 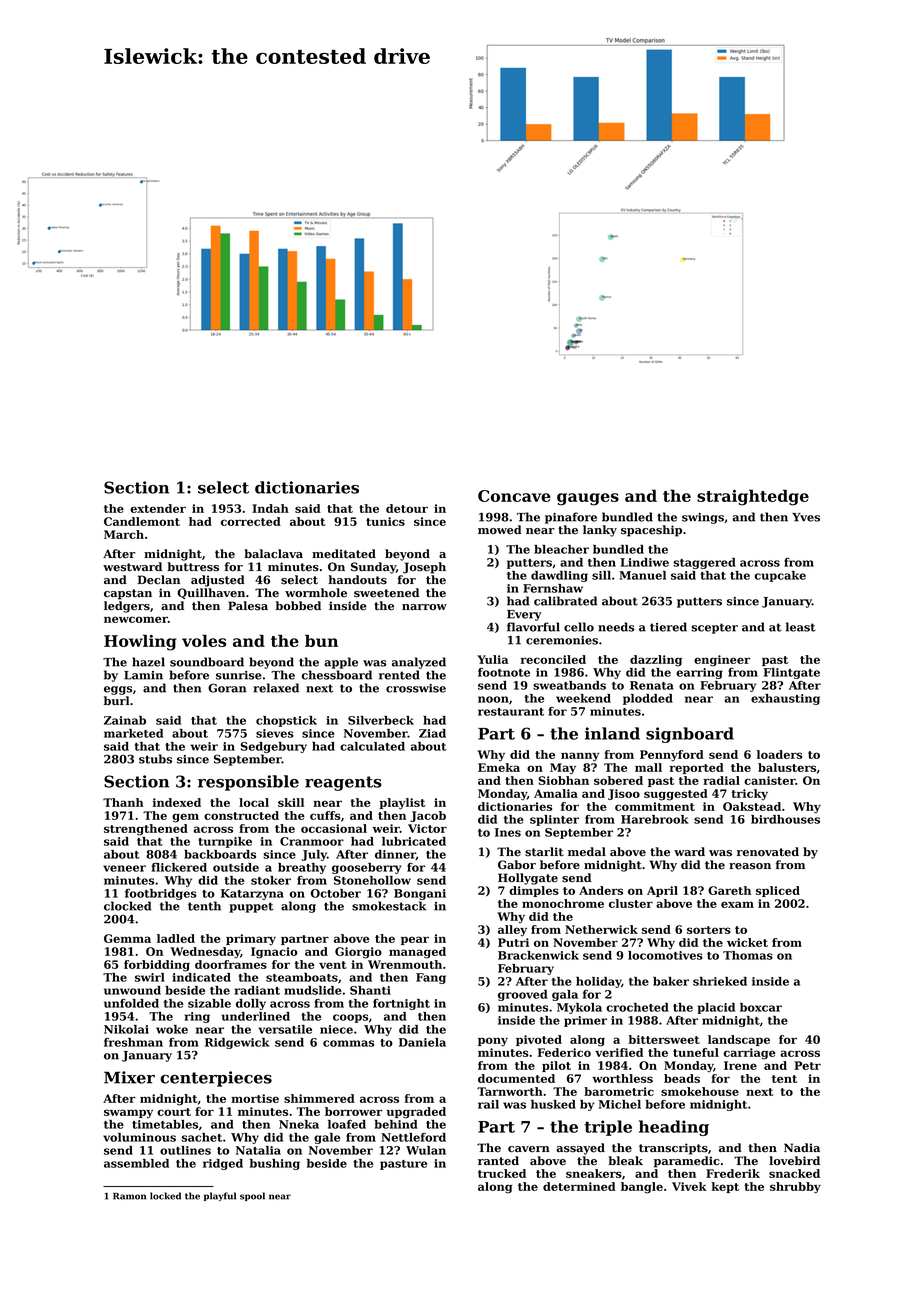 What do you see at coordinates (285, 1029) in the page?
I see `versatile` at bounding box center [285, 1029].
